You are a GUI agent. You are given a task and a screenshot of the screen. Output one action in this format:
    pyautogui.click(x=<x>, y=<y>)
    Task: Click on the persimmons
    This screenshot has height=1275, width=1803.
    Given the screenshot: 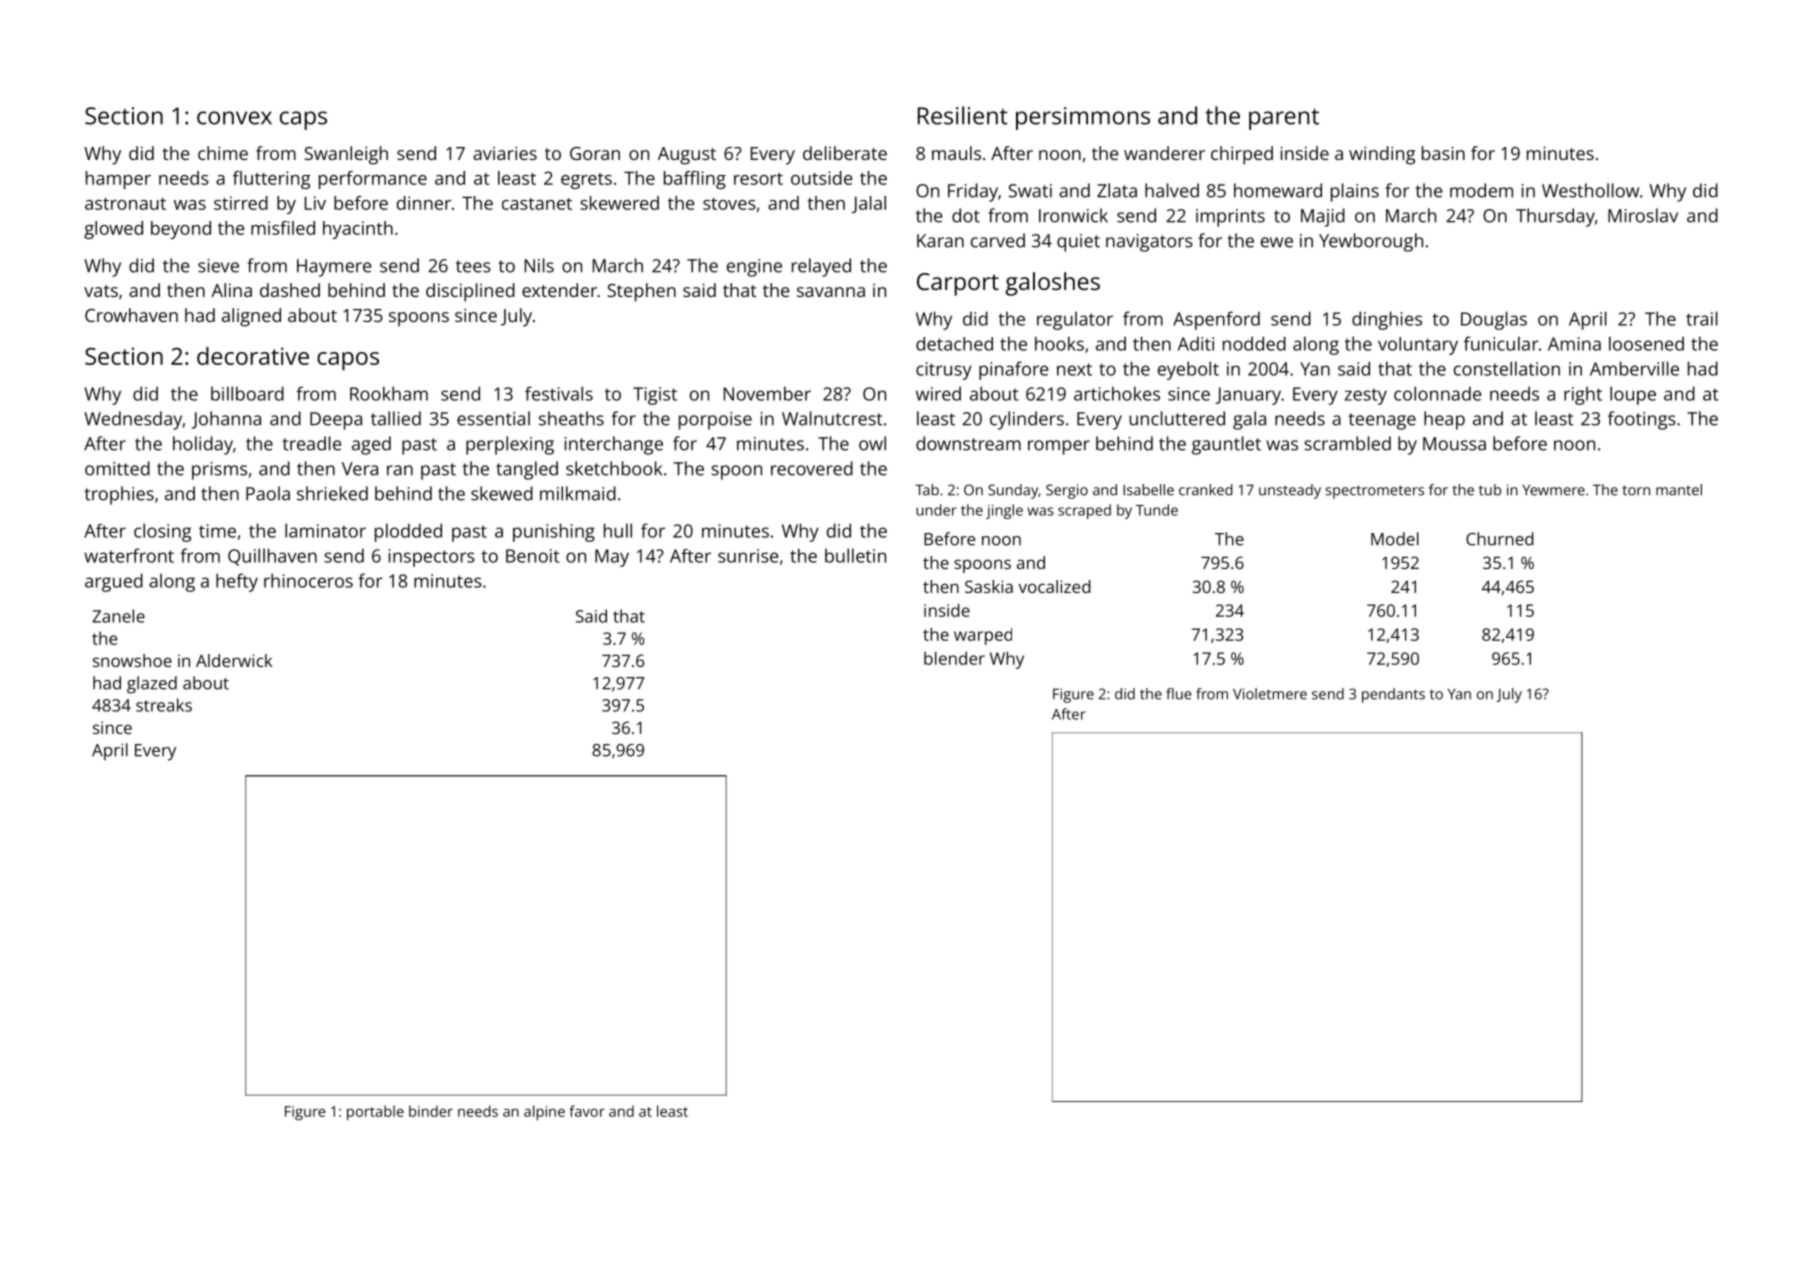 What is the action you would take?
    pyautogui.click(x=1083, y=118)
